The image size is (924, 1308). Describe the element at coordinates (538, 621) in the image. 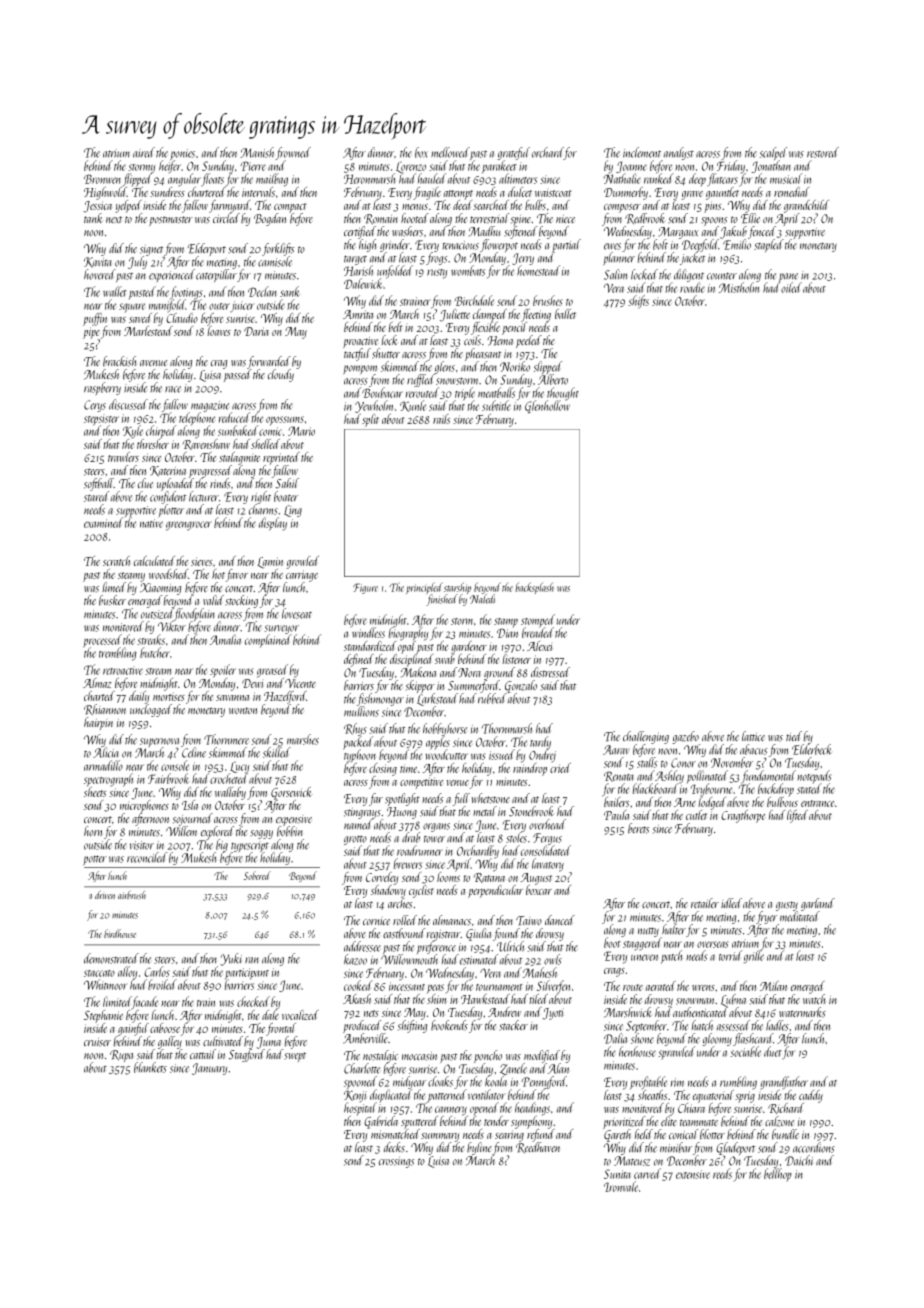

I see `stomped` at that location.
